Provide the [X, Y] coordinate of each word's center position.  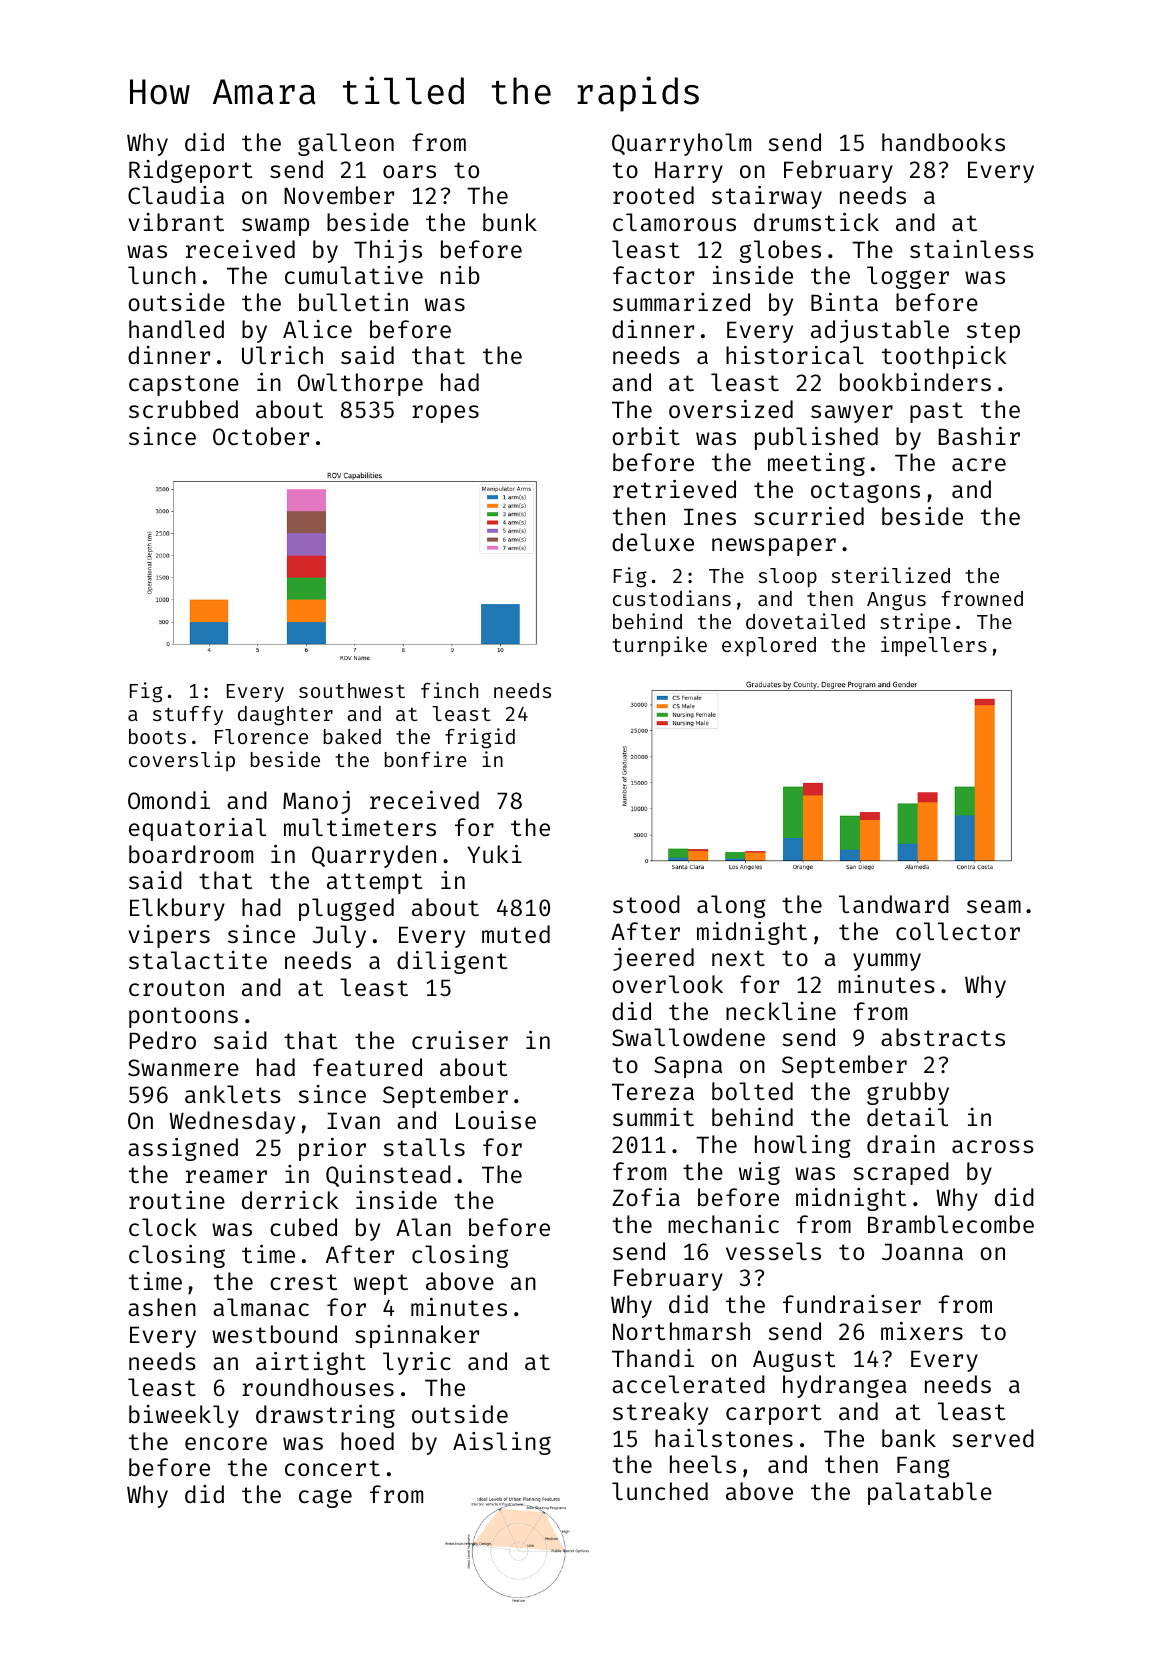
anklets [233, 1094]
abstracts [943, 1037]
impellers [934, 646]
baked [352, 736]
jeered [653, 959]
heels [703, 1464]
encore [226, 1443]
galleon [346, 144]
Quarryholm [681, 144]
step [993, 332]
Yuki [494, 854]
